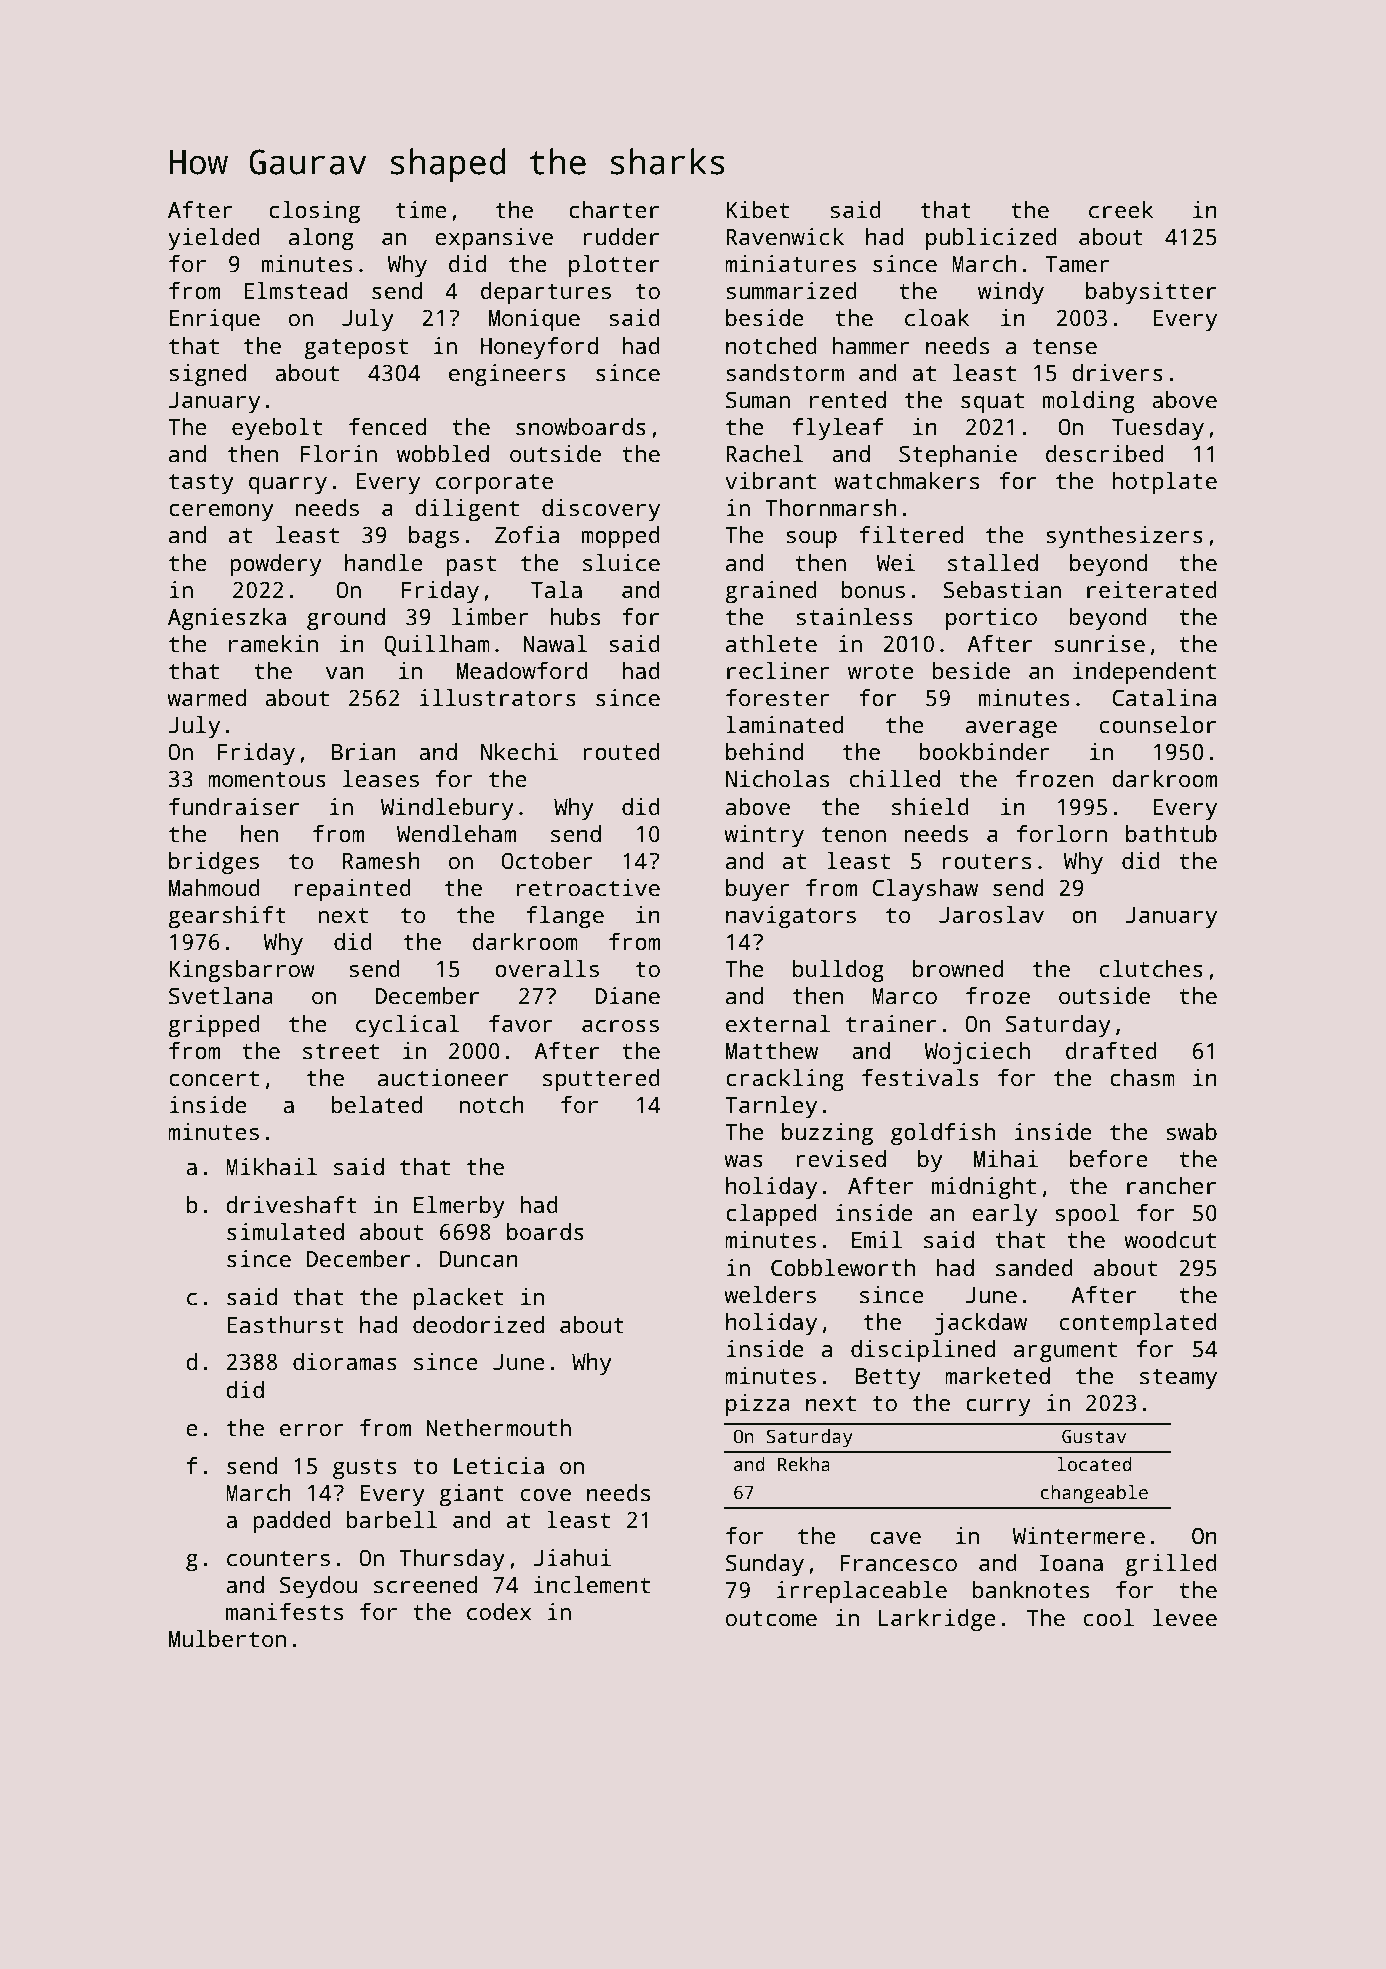 Image resolution: width=1386 pixels, height=1969 pixels. What do you see at coordinates (925, 890) in the screenshot?
I see `Clayshaw` at bounding box center [925, 890].
